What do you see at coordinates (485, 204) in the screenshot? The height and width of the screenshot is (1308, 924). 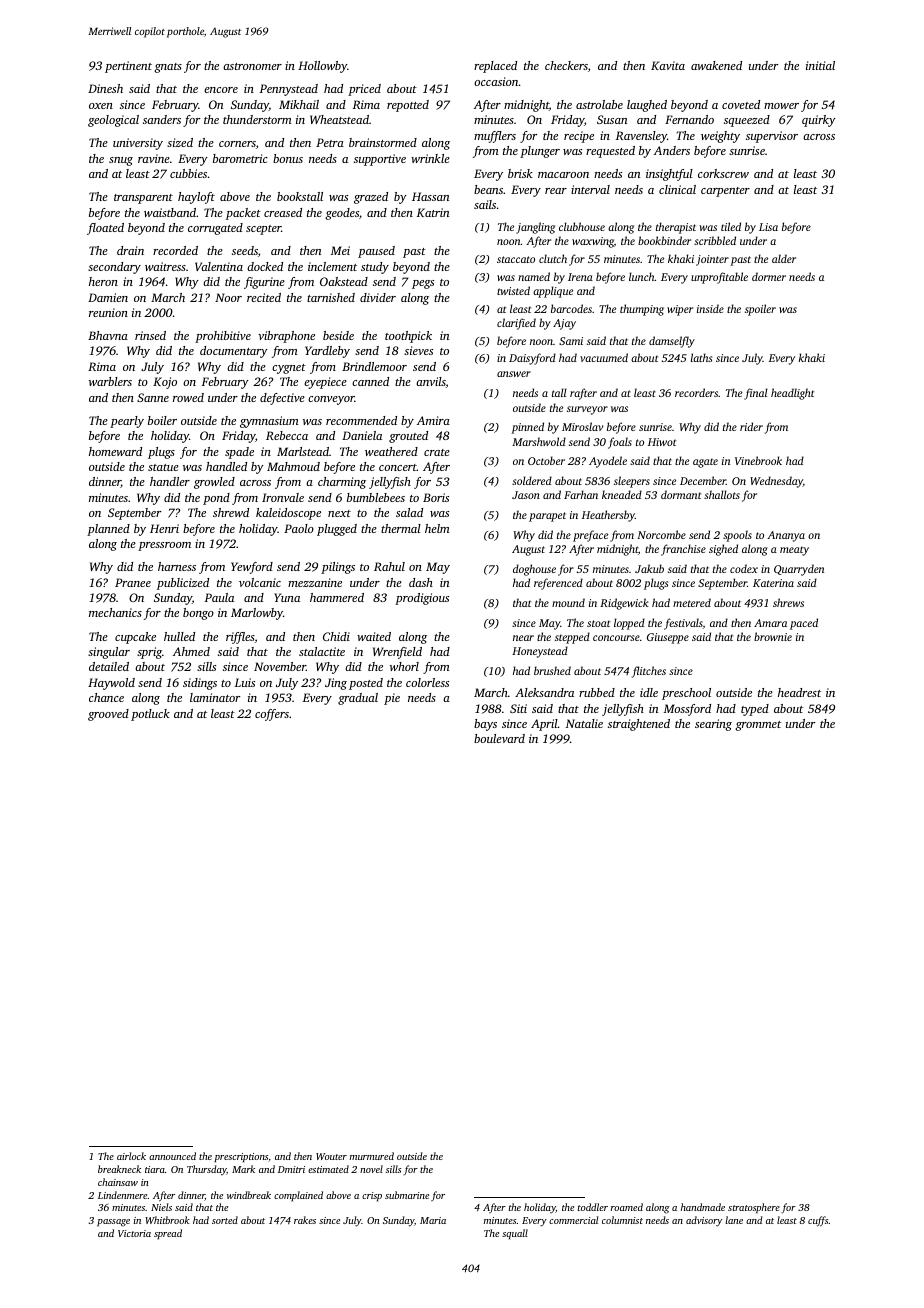 I see `sails` at bounding box center [485, 204].
